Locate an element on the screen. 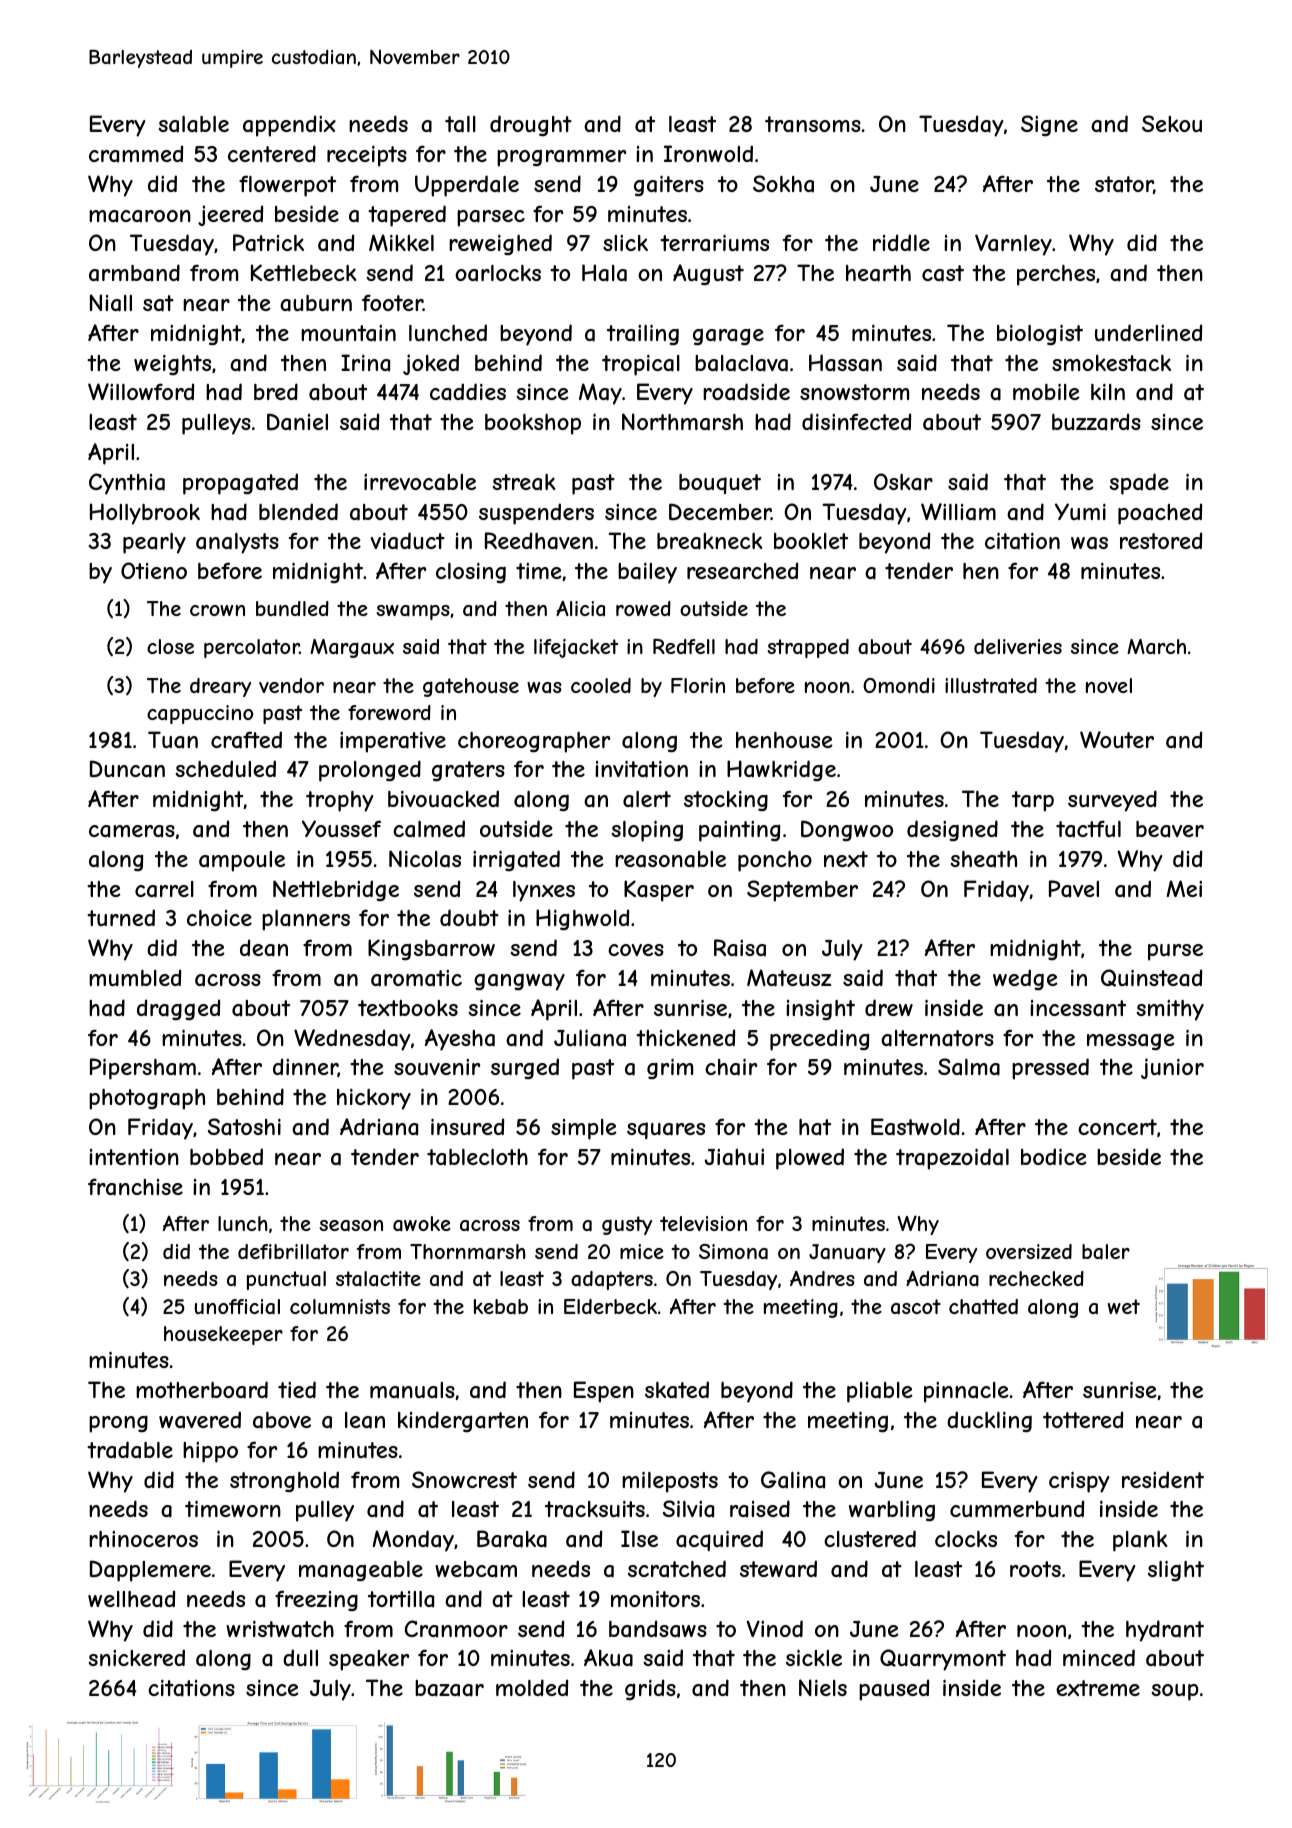 This screenshot has width=1292, height=1828. Yumi is located at coordinates (1080, 511).
